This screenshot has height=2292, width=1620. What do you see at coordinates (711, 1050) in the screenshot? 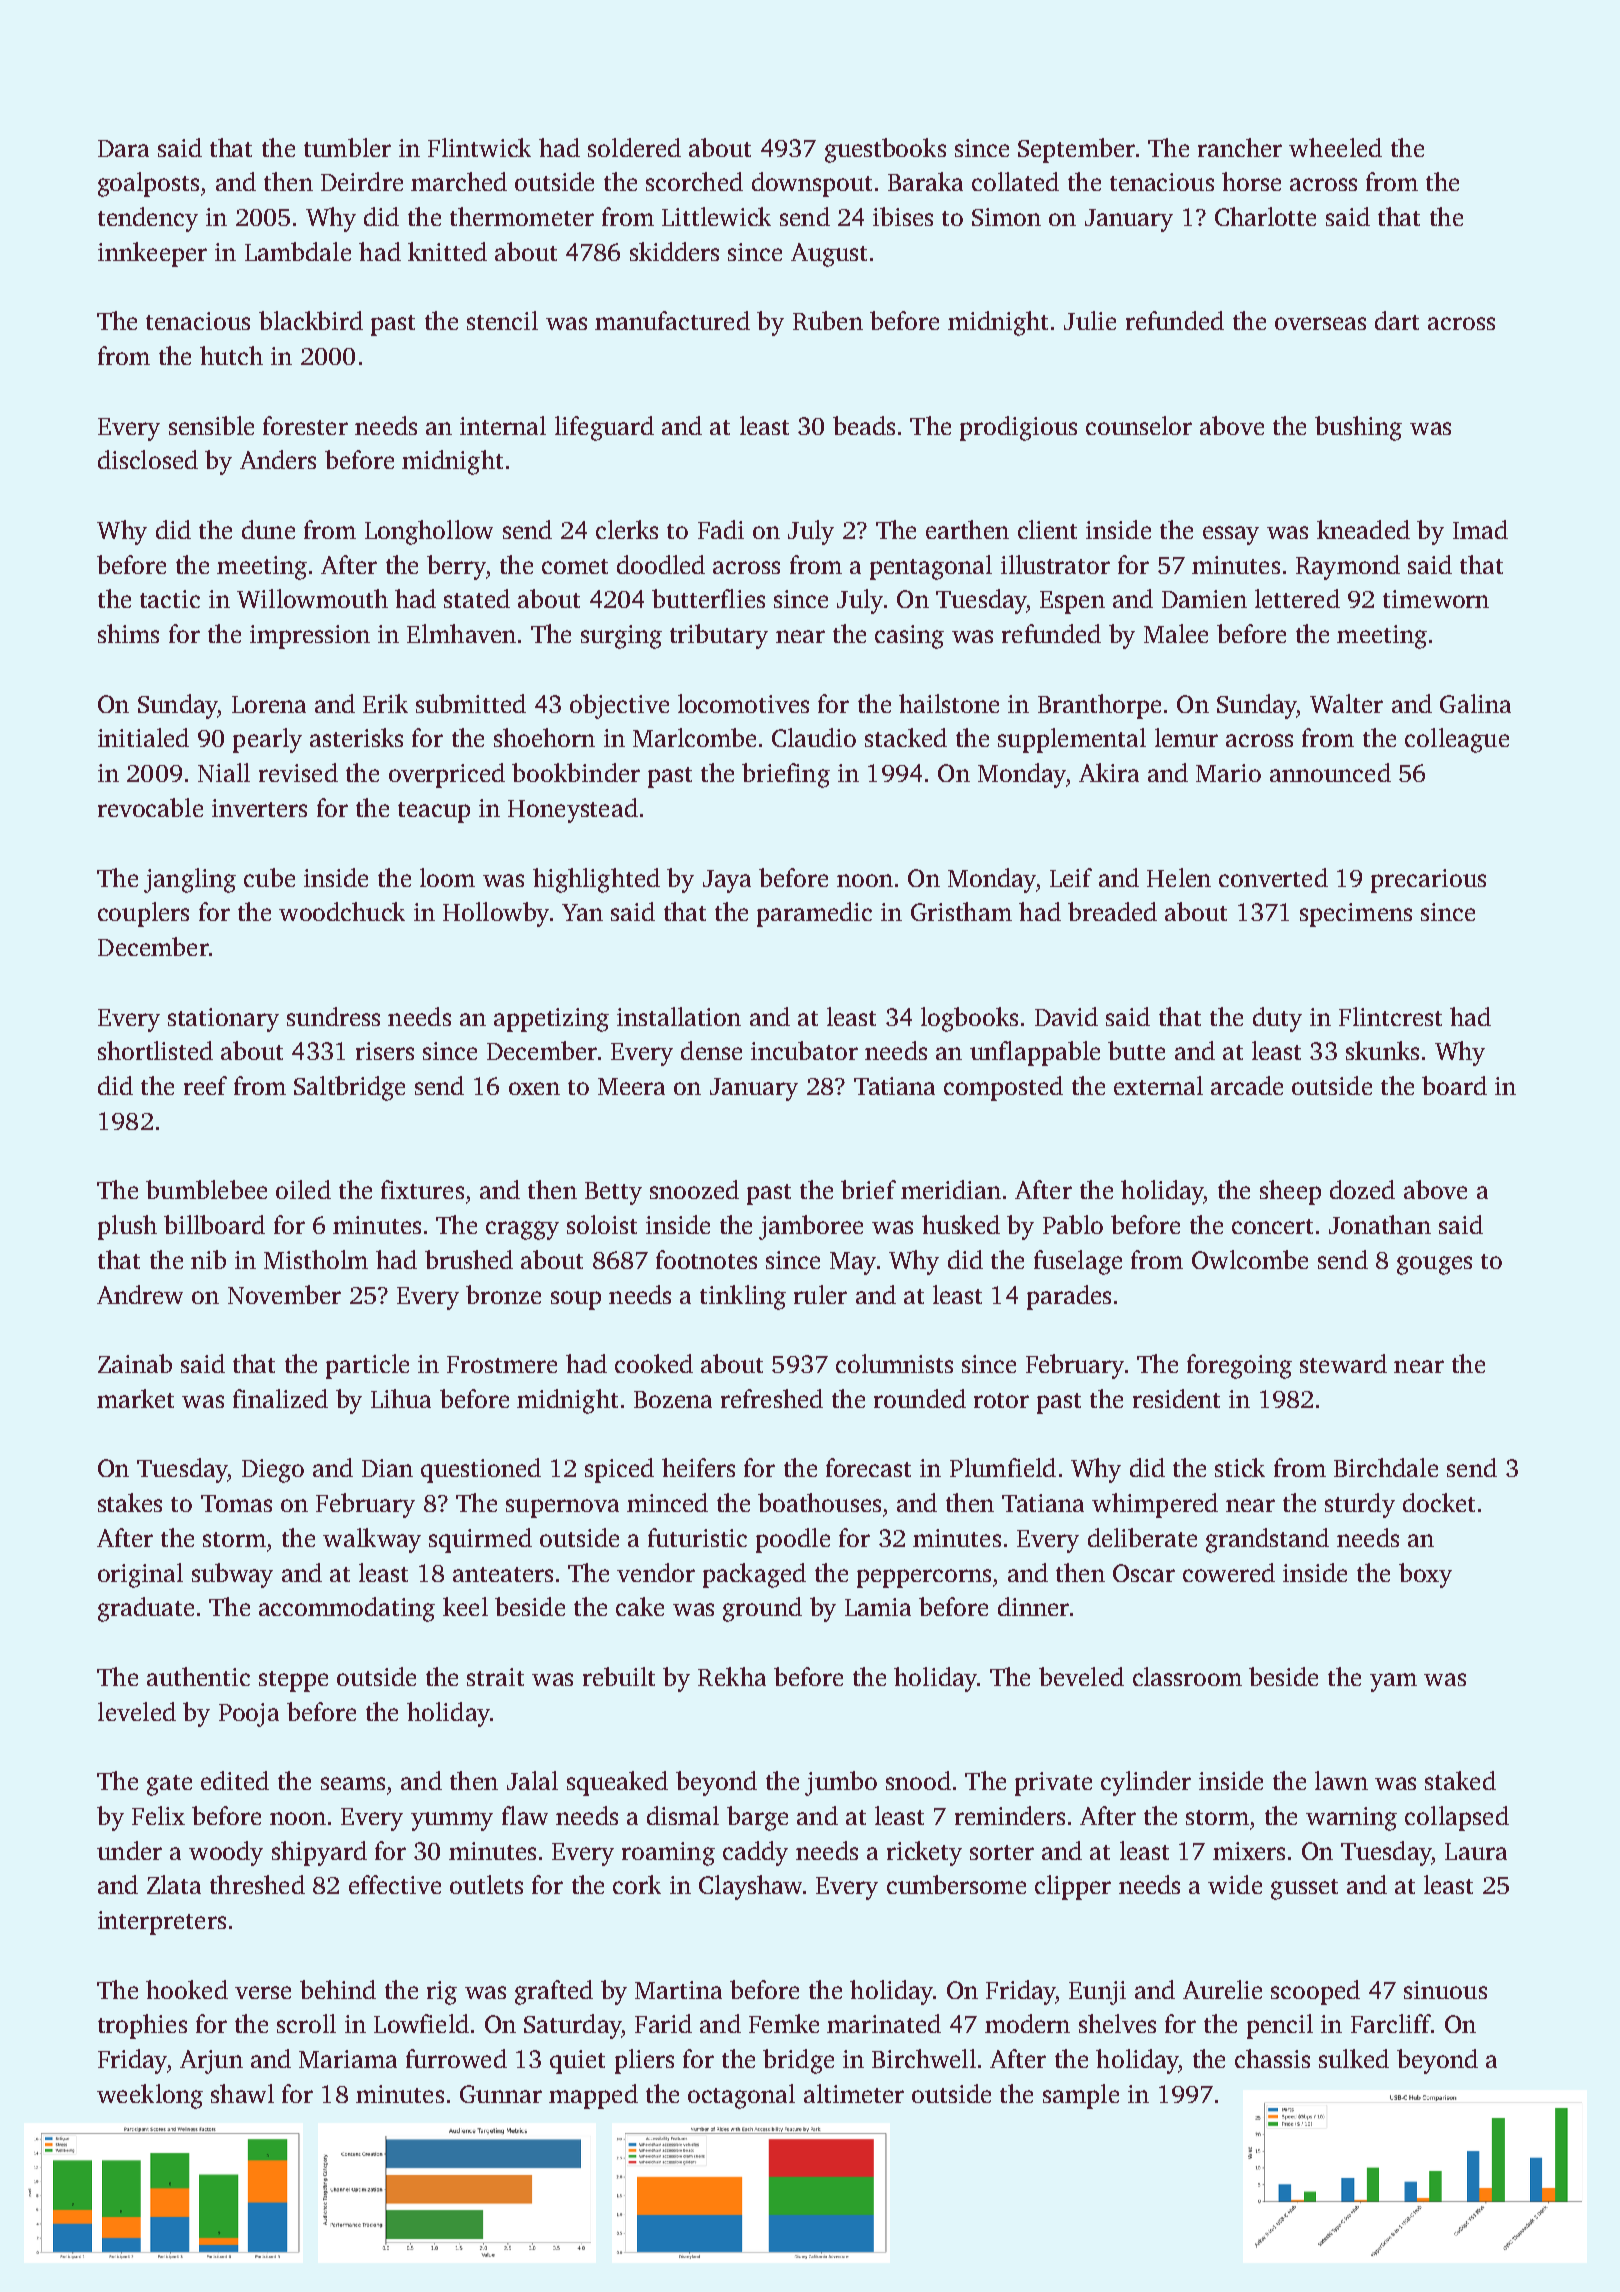
I see `dense` at bounding box center [711, 1050].
